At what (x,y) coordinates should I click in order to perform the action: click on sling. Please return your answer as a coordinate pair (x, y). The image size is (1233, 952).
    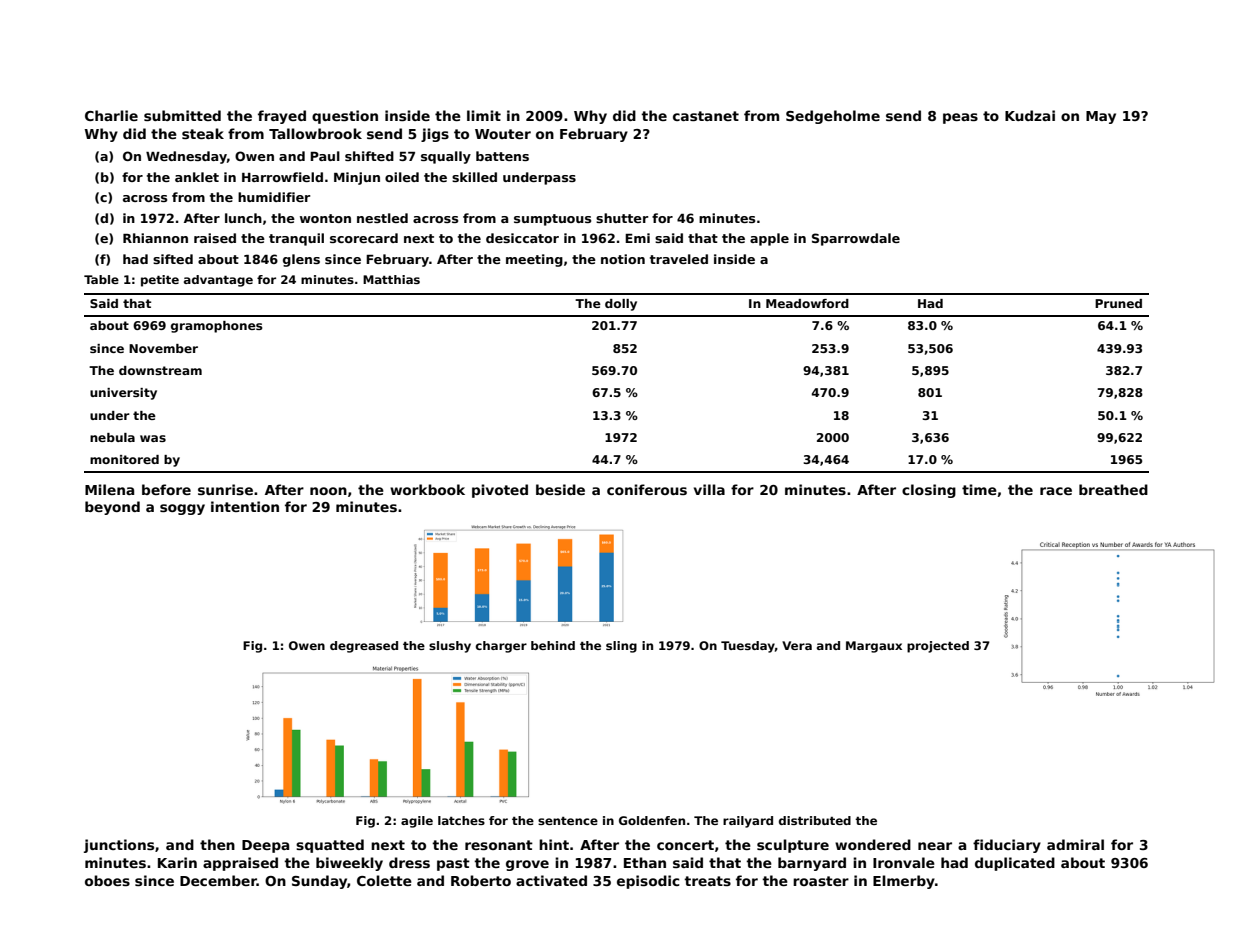
    Looking at the image, I should click on (621, 647).
